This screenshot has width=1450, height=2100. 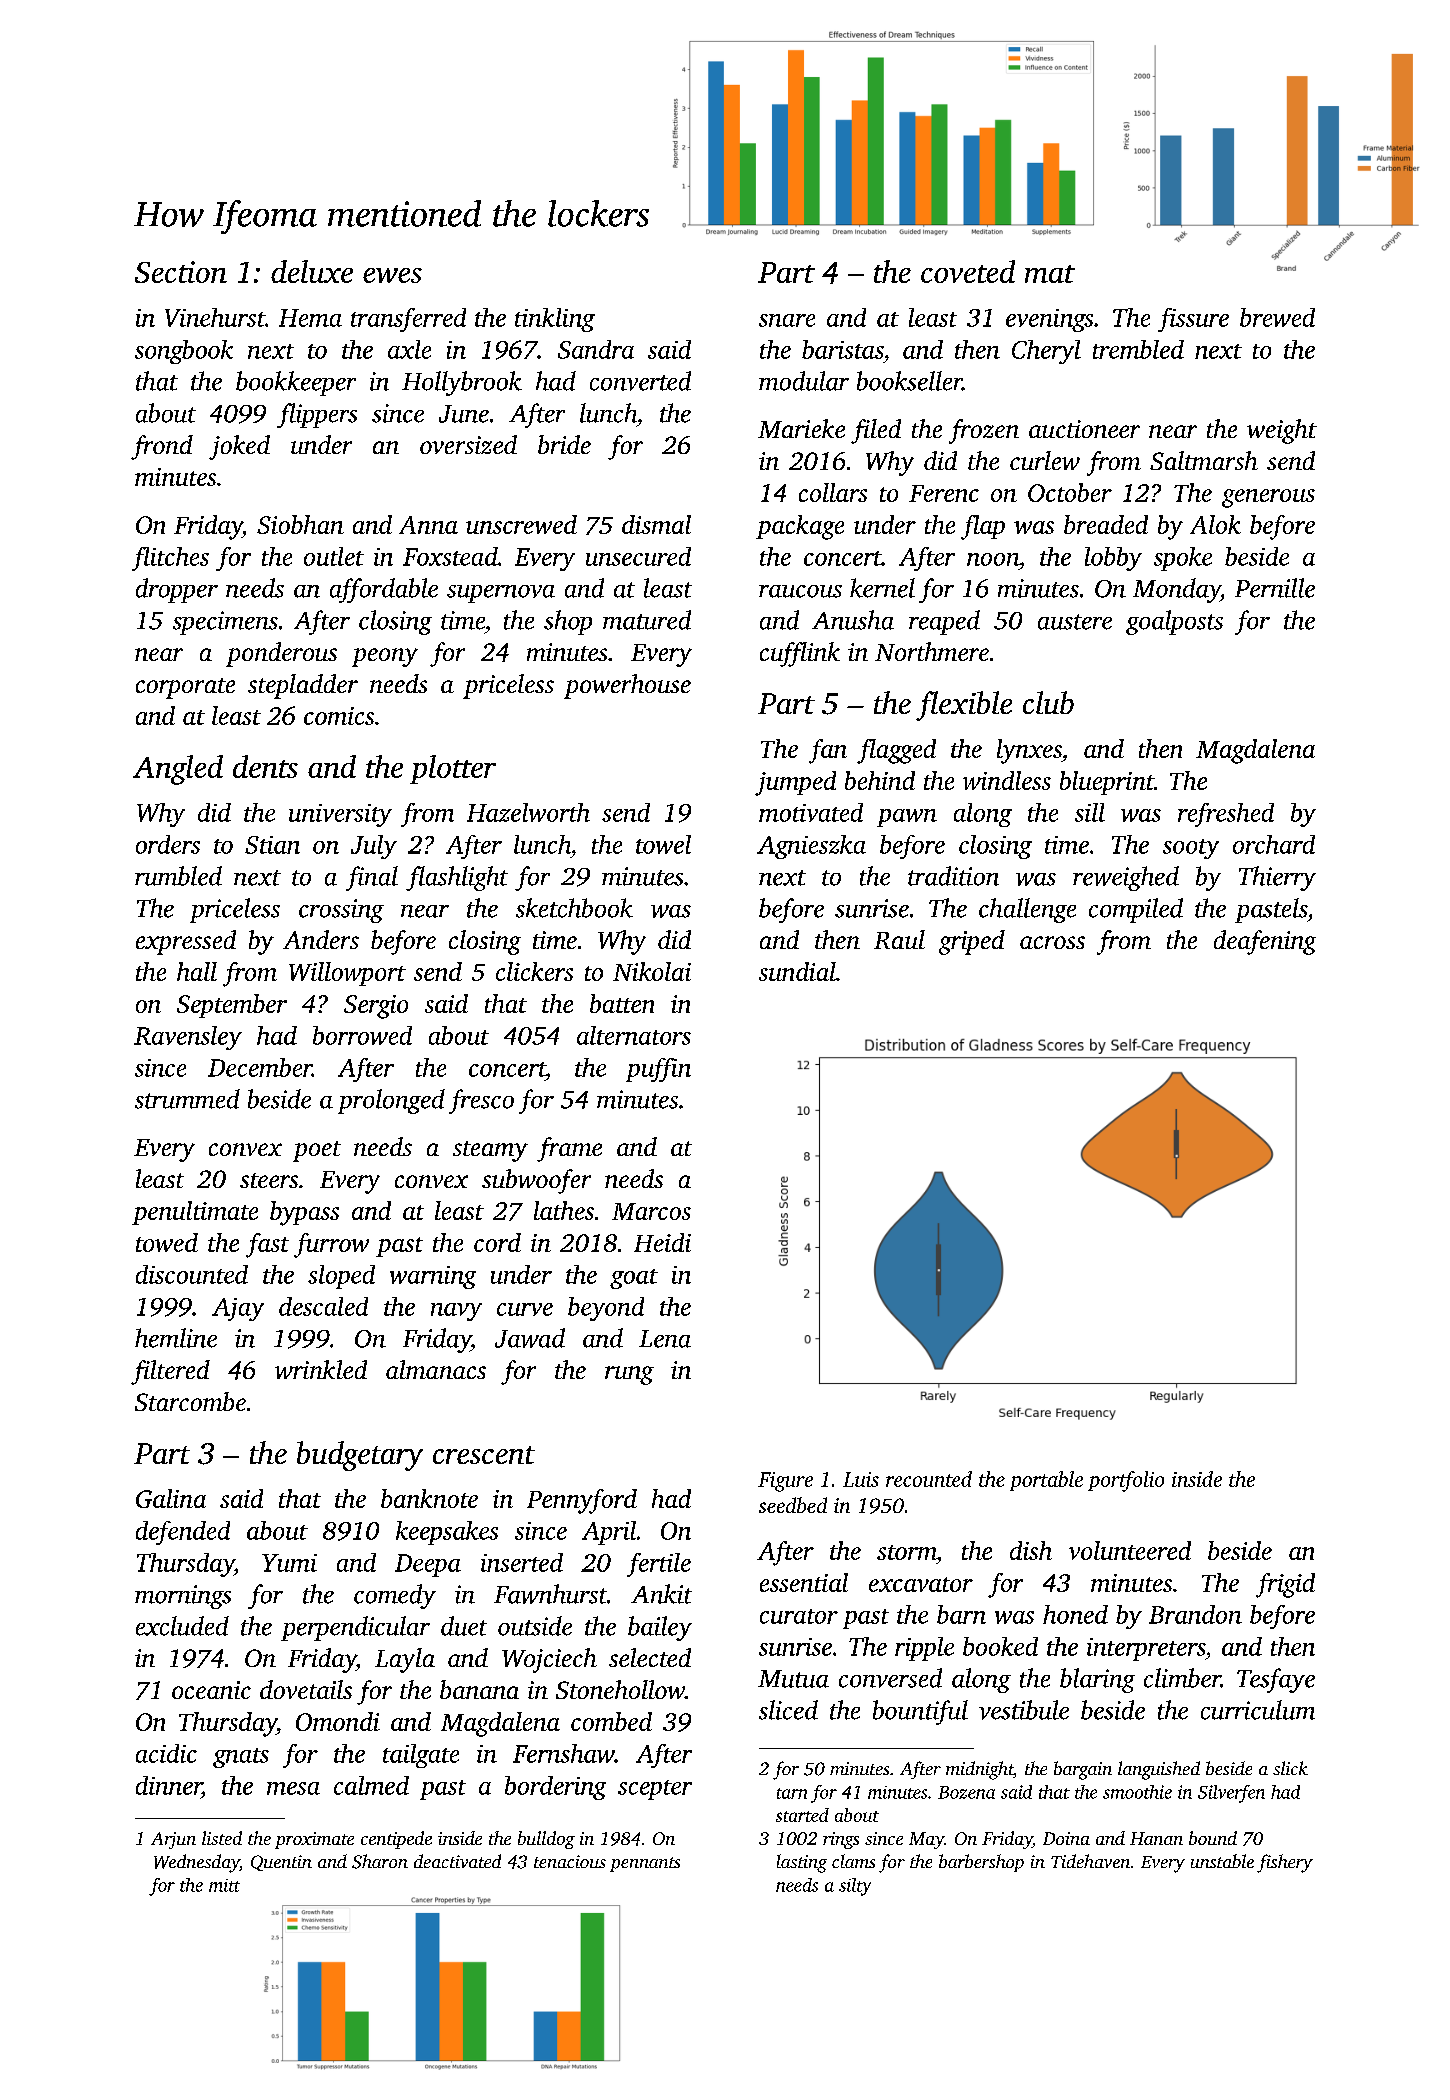 What do you see at coordinates (811, 847) in the screenshot?
I see `Agnieszka` at bounding box center [811, 847].
